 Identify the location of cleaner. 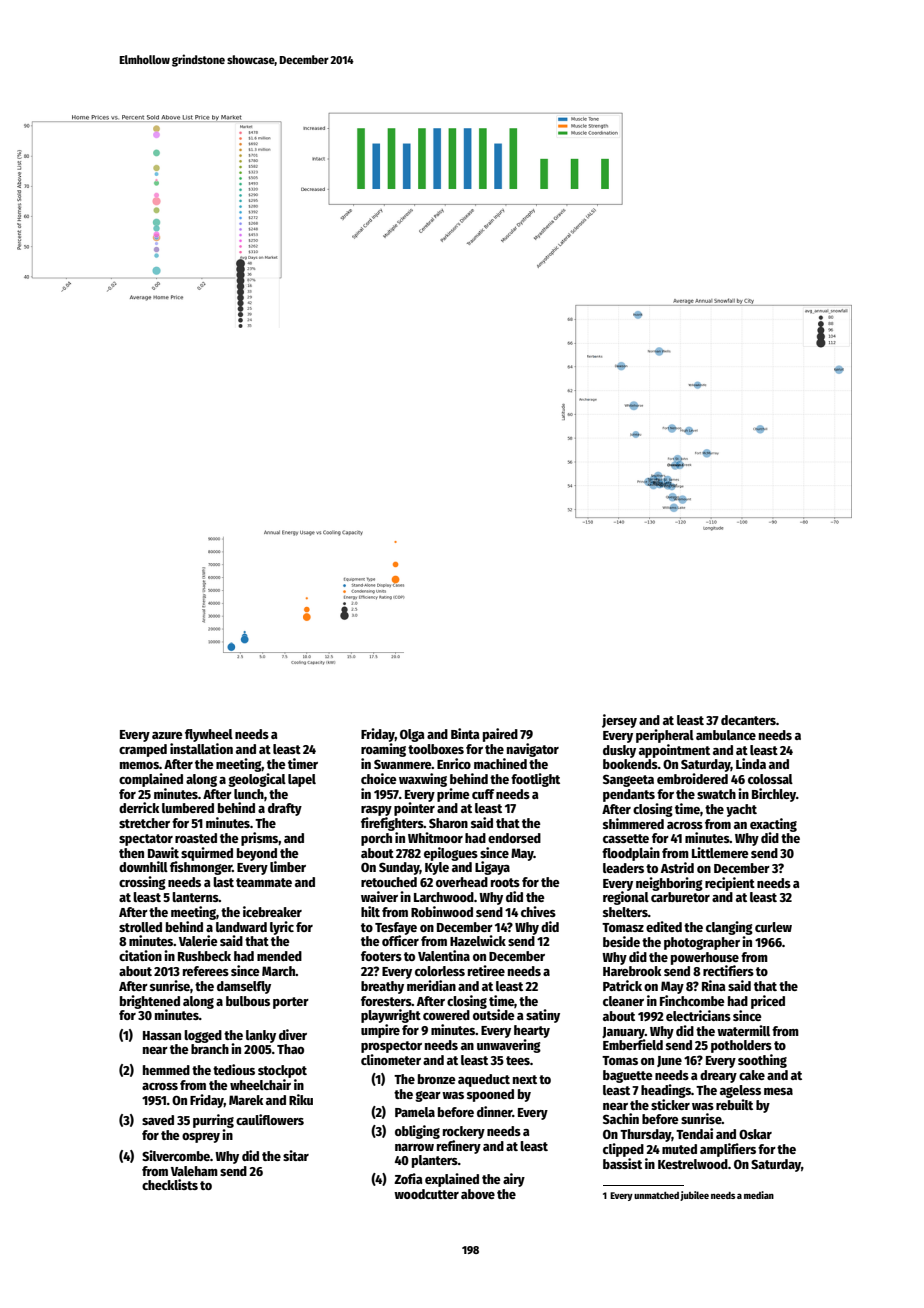
(623, 1001).
